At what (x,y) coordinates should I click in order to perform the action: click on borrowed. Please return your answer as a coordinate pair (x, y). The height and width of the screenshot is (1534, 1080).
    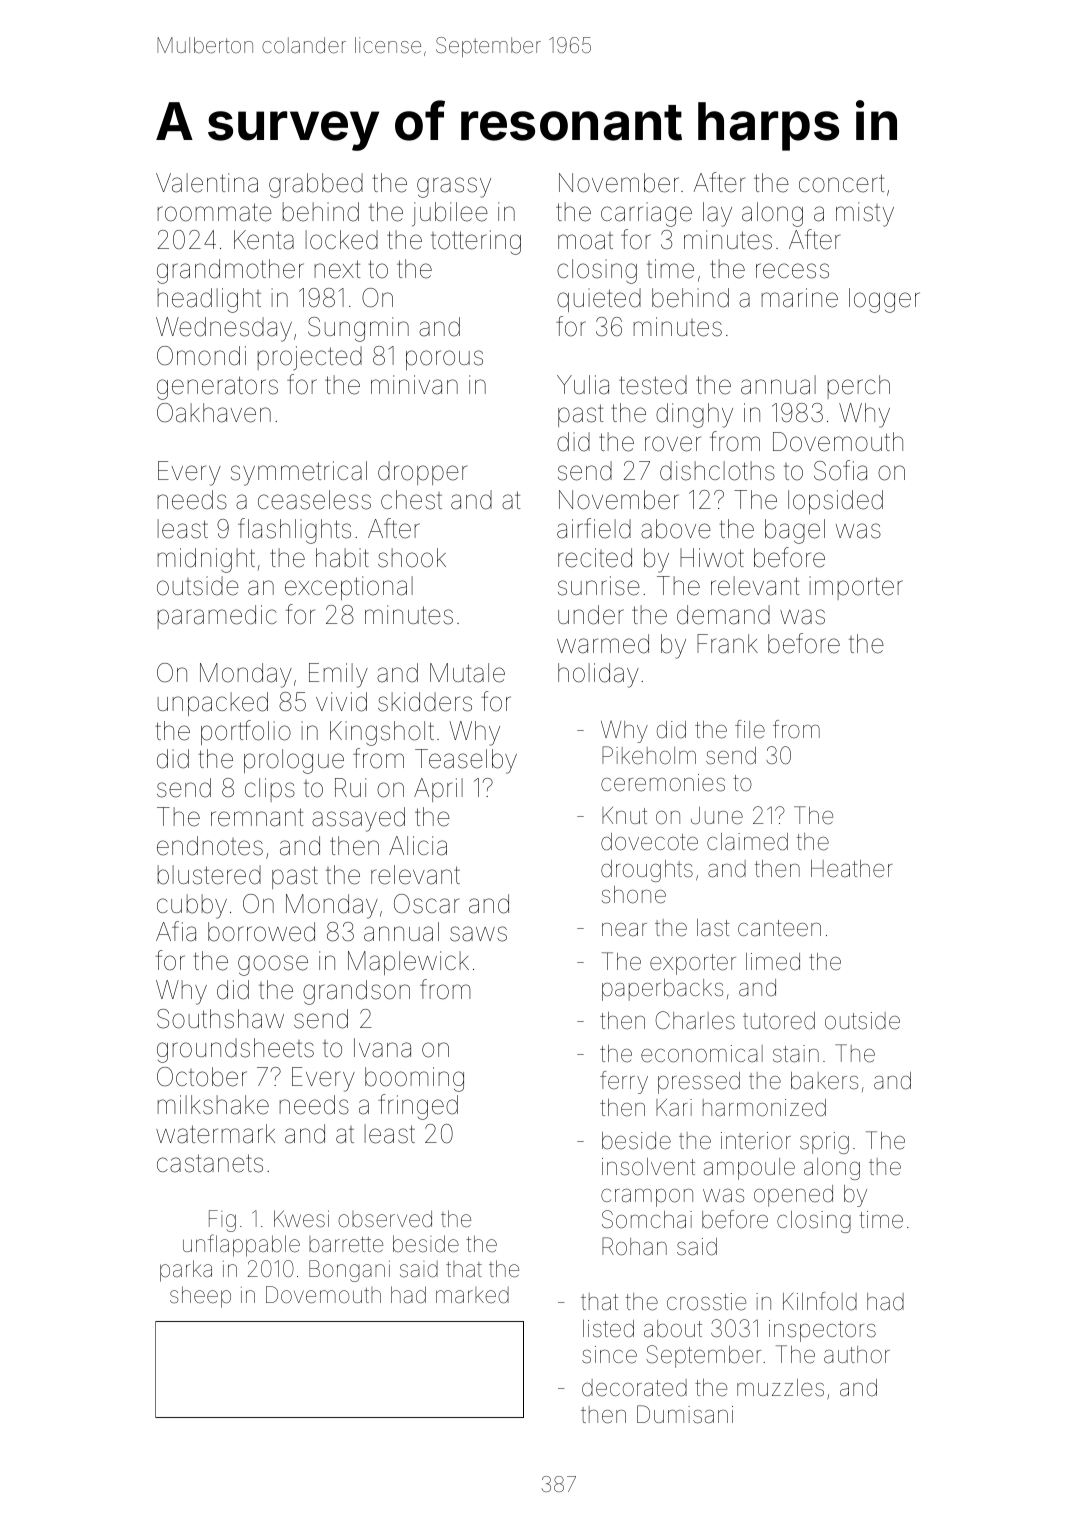
    Looking at the image, I should click on (261, 932).
